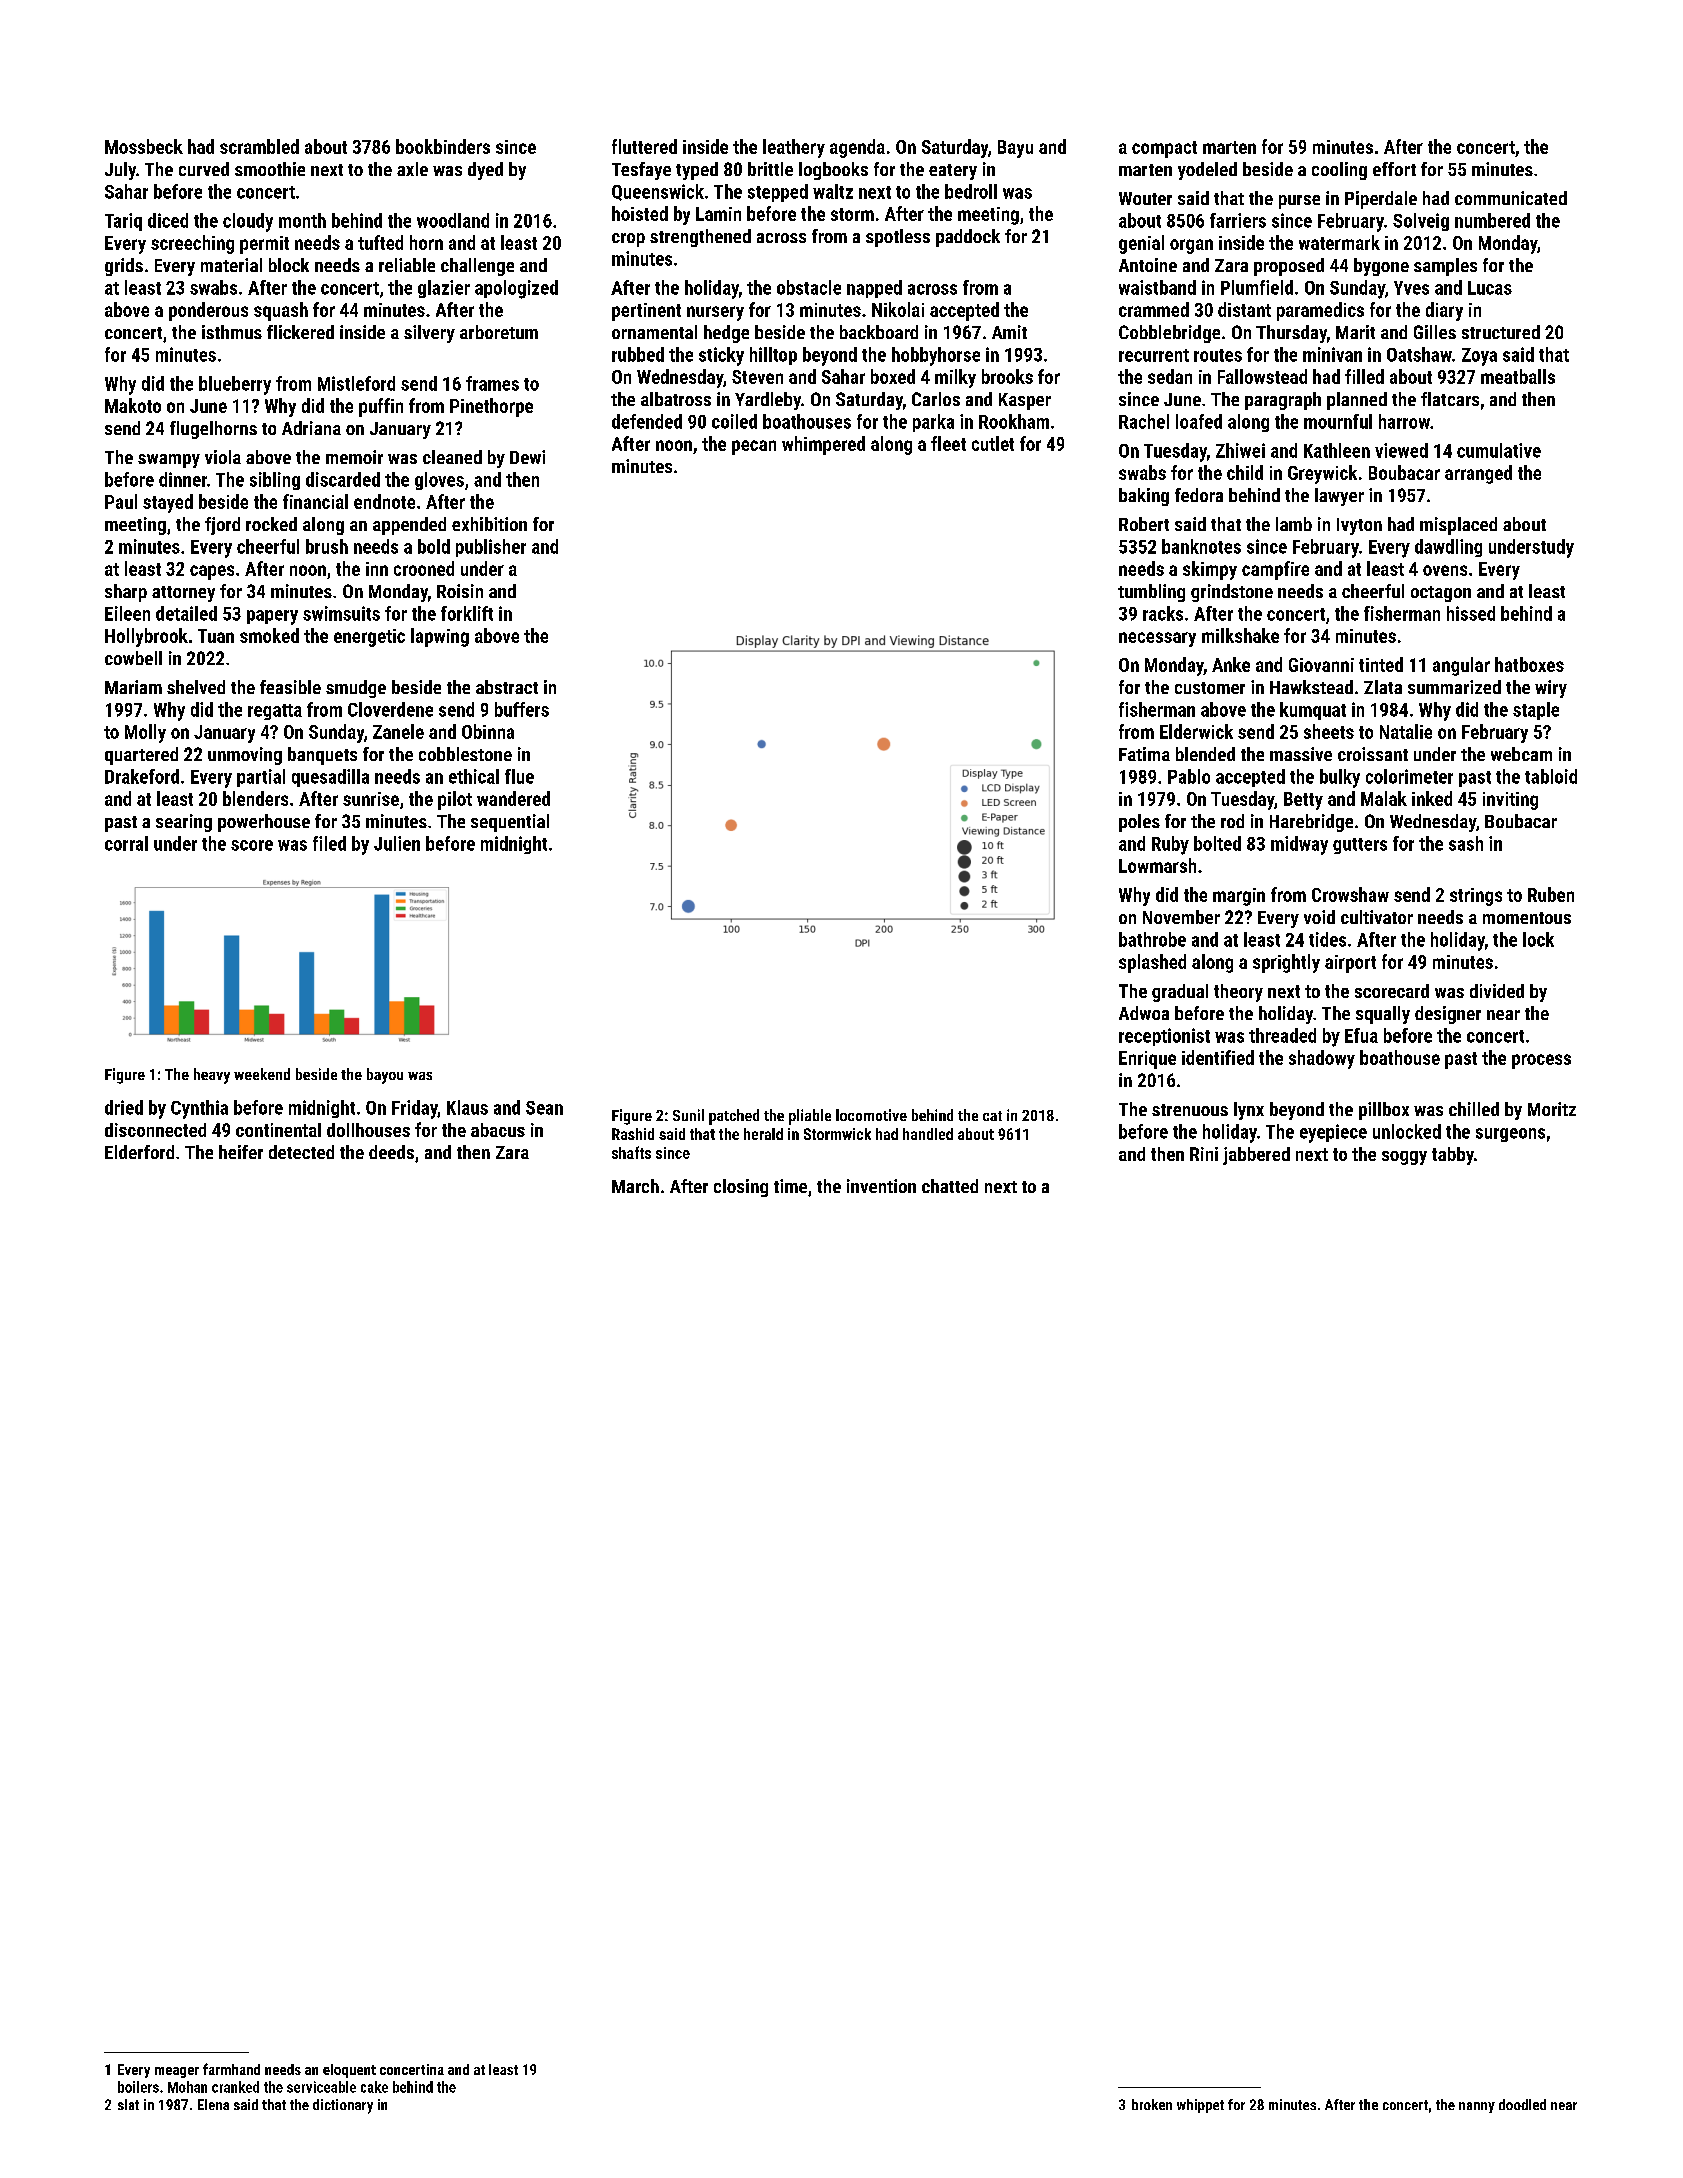 Image resolution: width=1683 pixels, height=2178 pixels. I want to click on Rini, so click(1204, 1154).
